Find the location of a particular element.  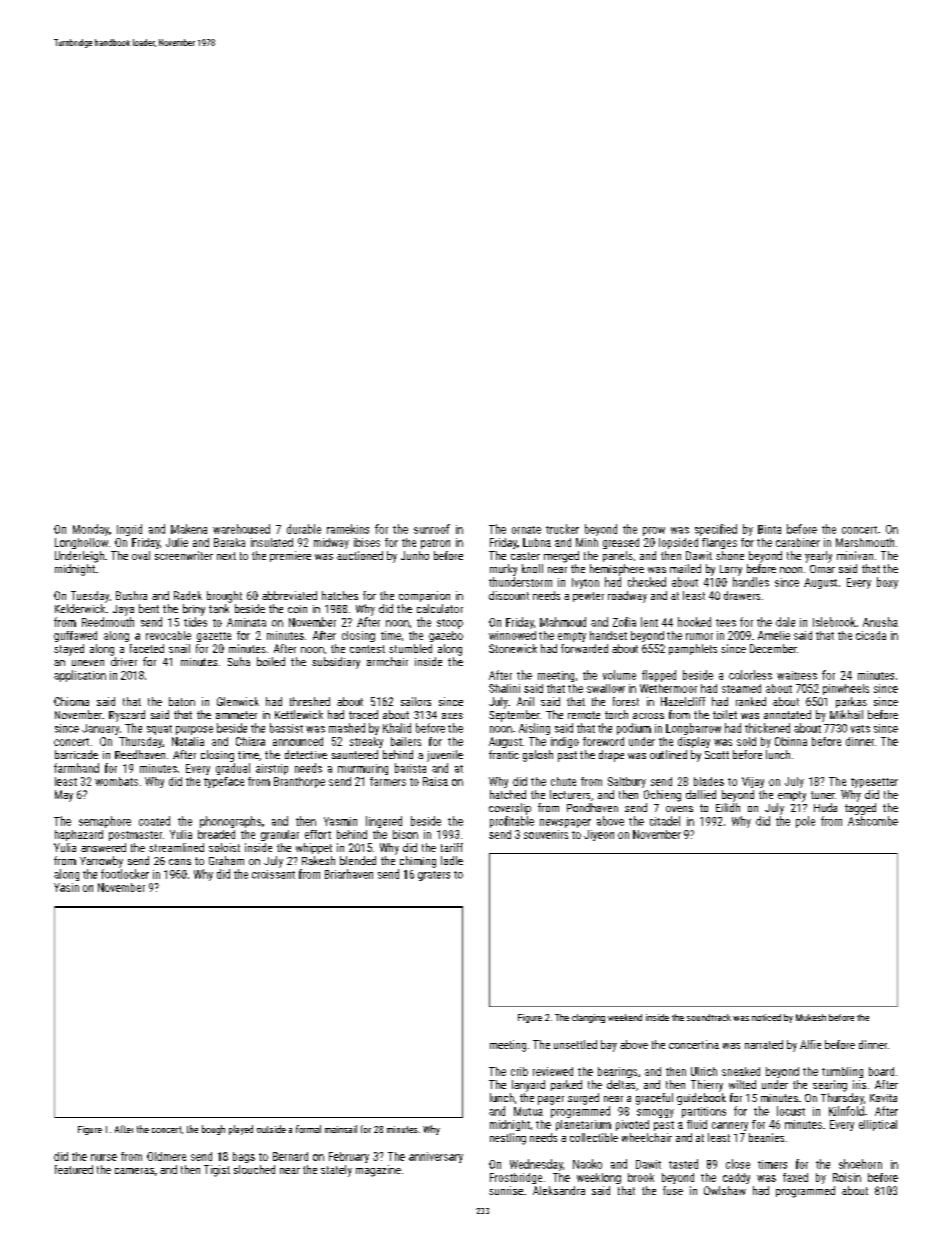

Huda is located at coordinates (825, 807).
